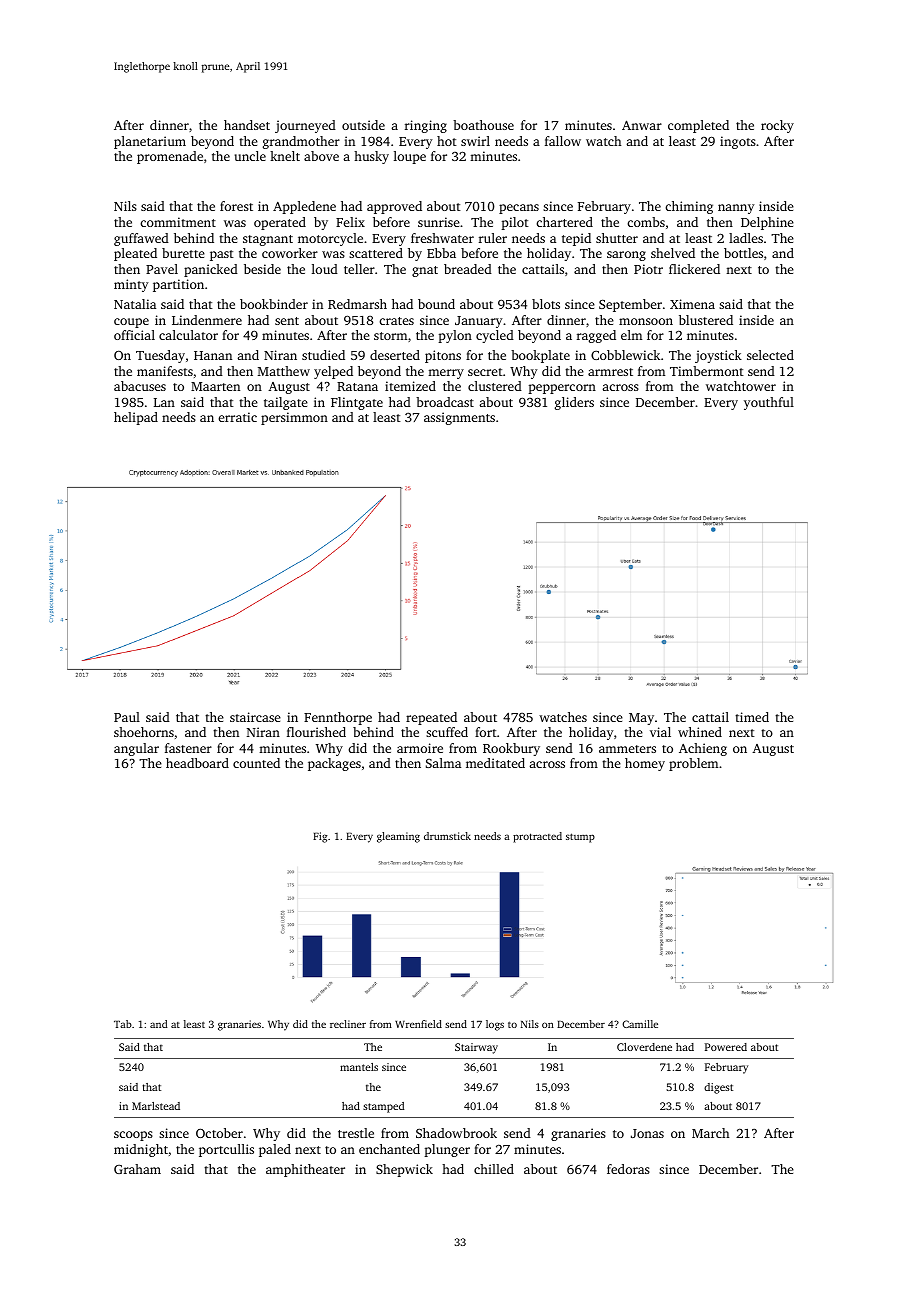  I want to click on Powered, so click(726, 1047).
